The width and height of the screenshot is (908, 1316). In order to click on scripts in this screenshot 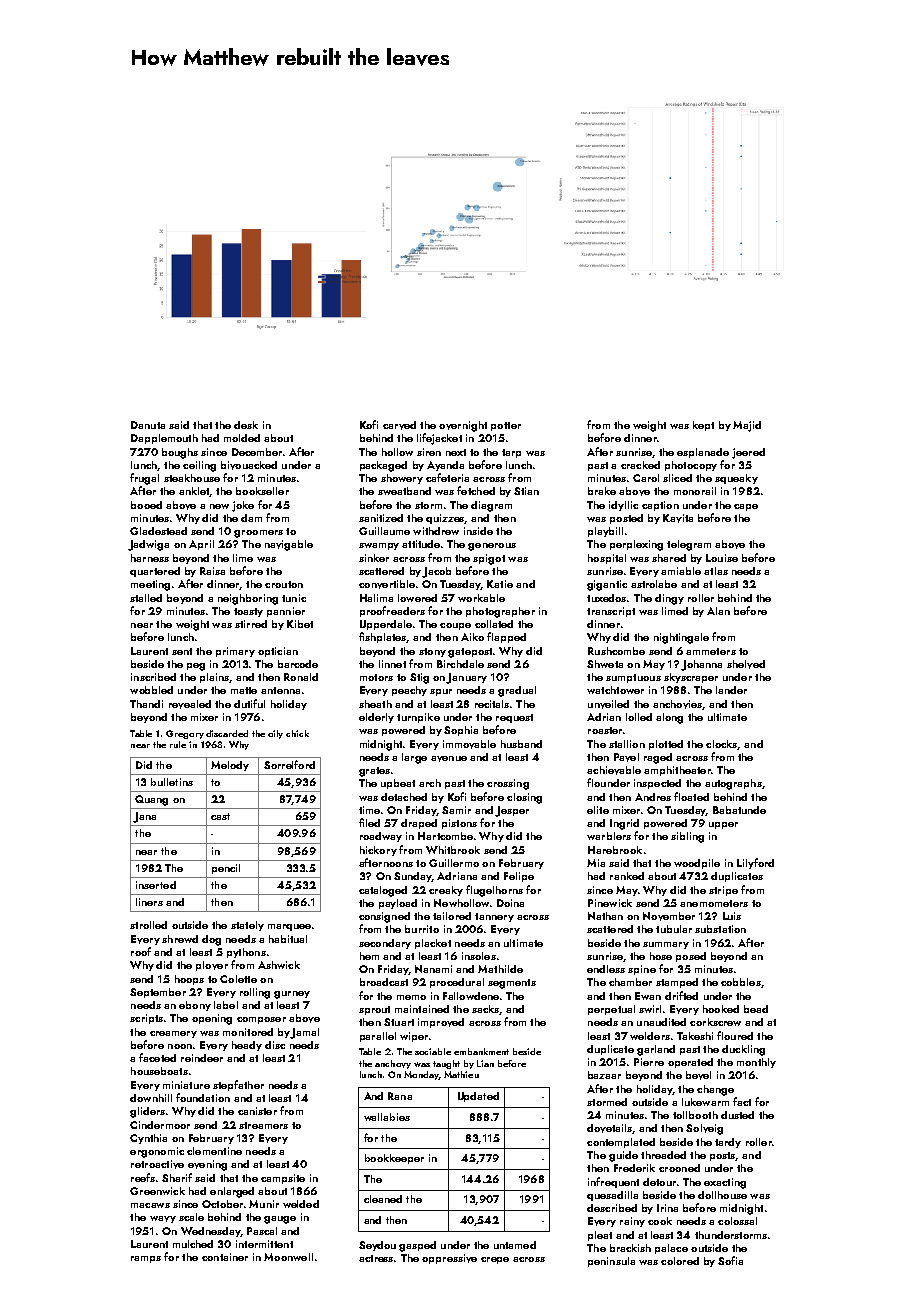, I will do `click(146, 1019)`.
